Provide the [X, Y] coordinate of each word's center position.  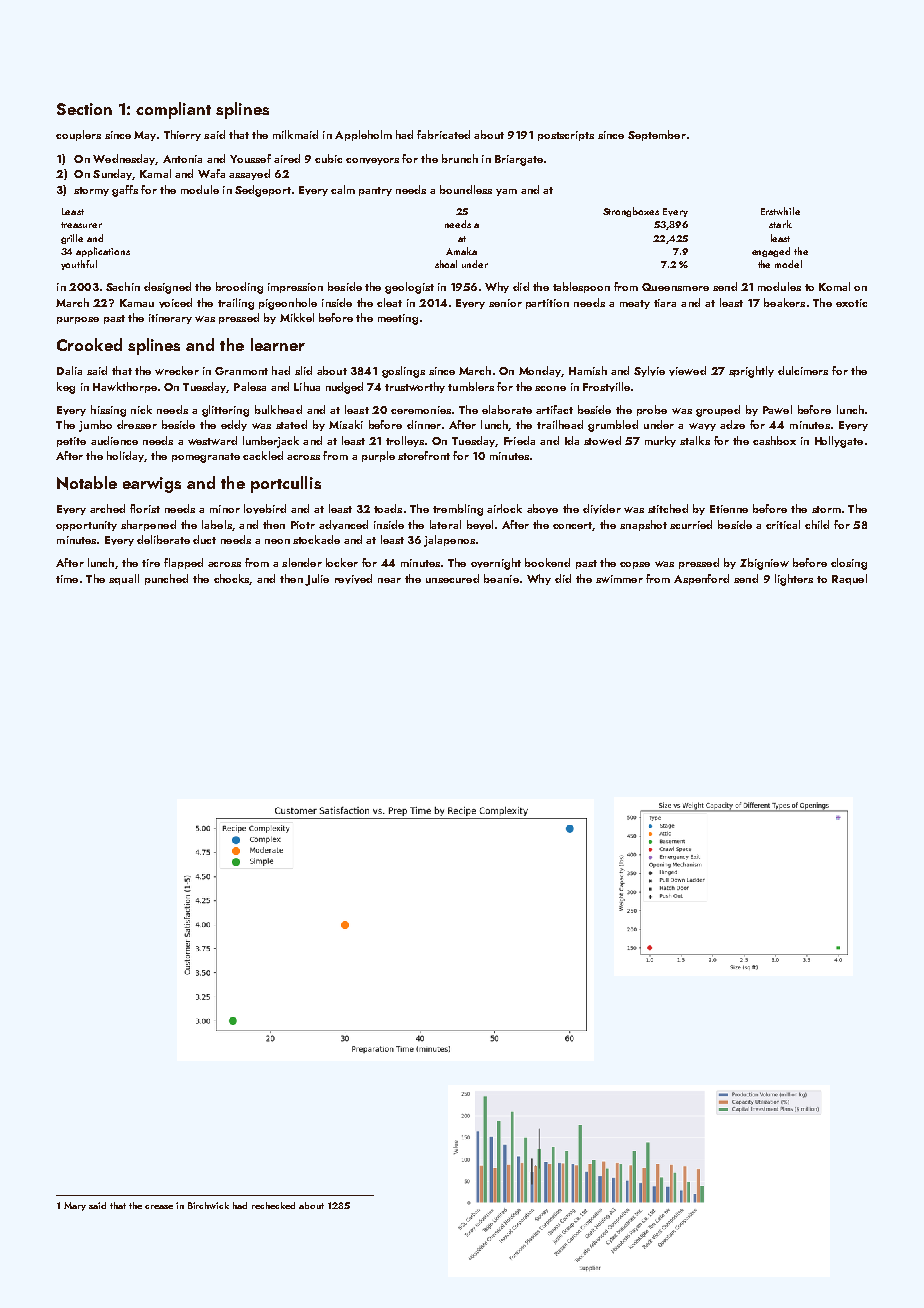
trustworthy [415, 387]
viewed [687, 371]
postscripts [566, 136]
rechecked [273, 1205]
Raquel [849, 579]
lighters [794, 580]
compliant [173, 110]
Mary [75, 1206]
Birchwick [208, 1205]
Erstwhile [780, 211]
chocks [231, 578]
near [389, 580]
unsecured [452, 578]
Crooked [89, 344]
